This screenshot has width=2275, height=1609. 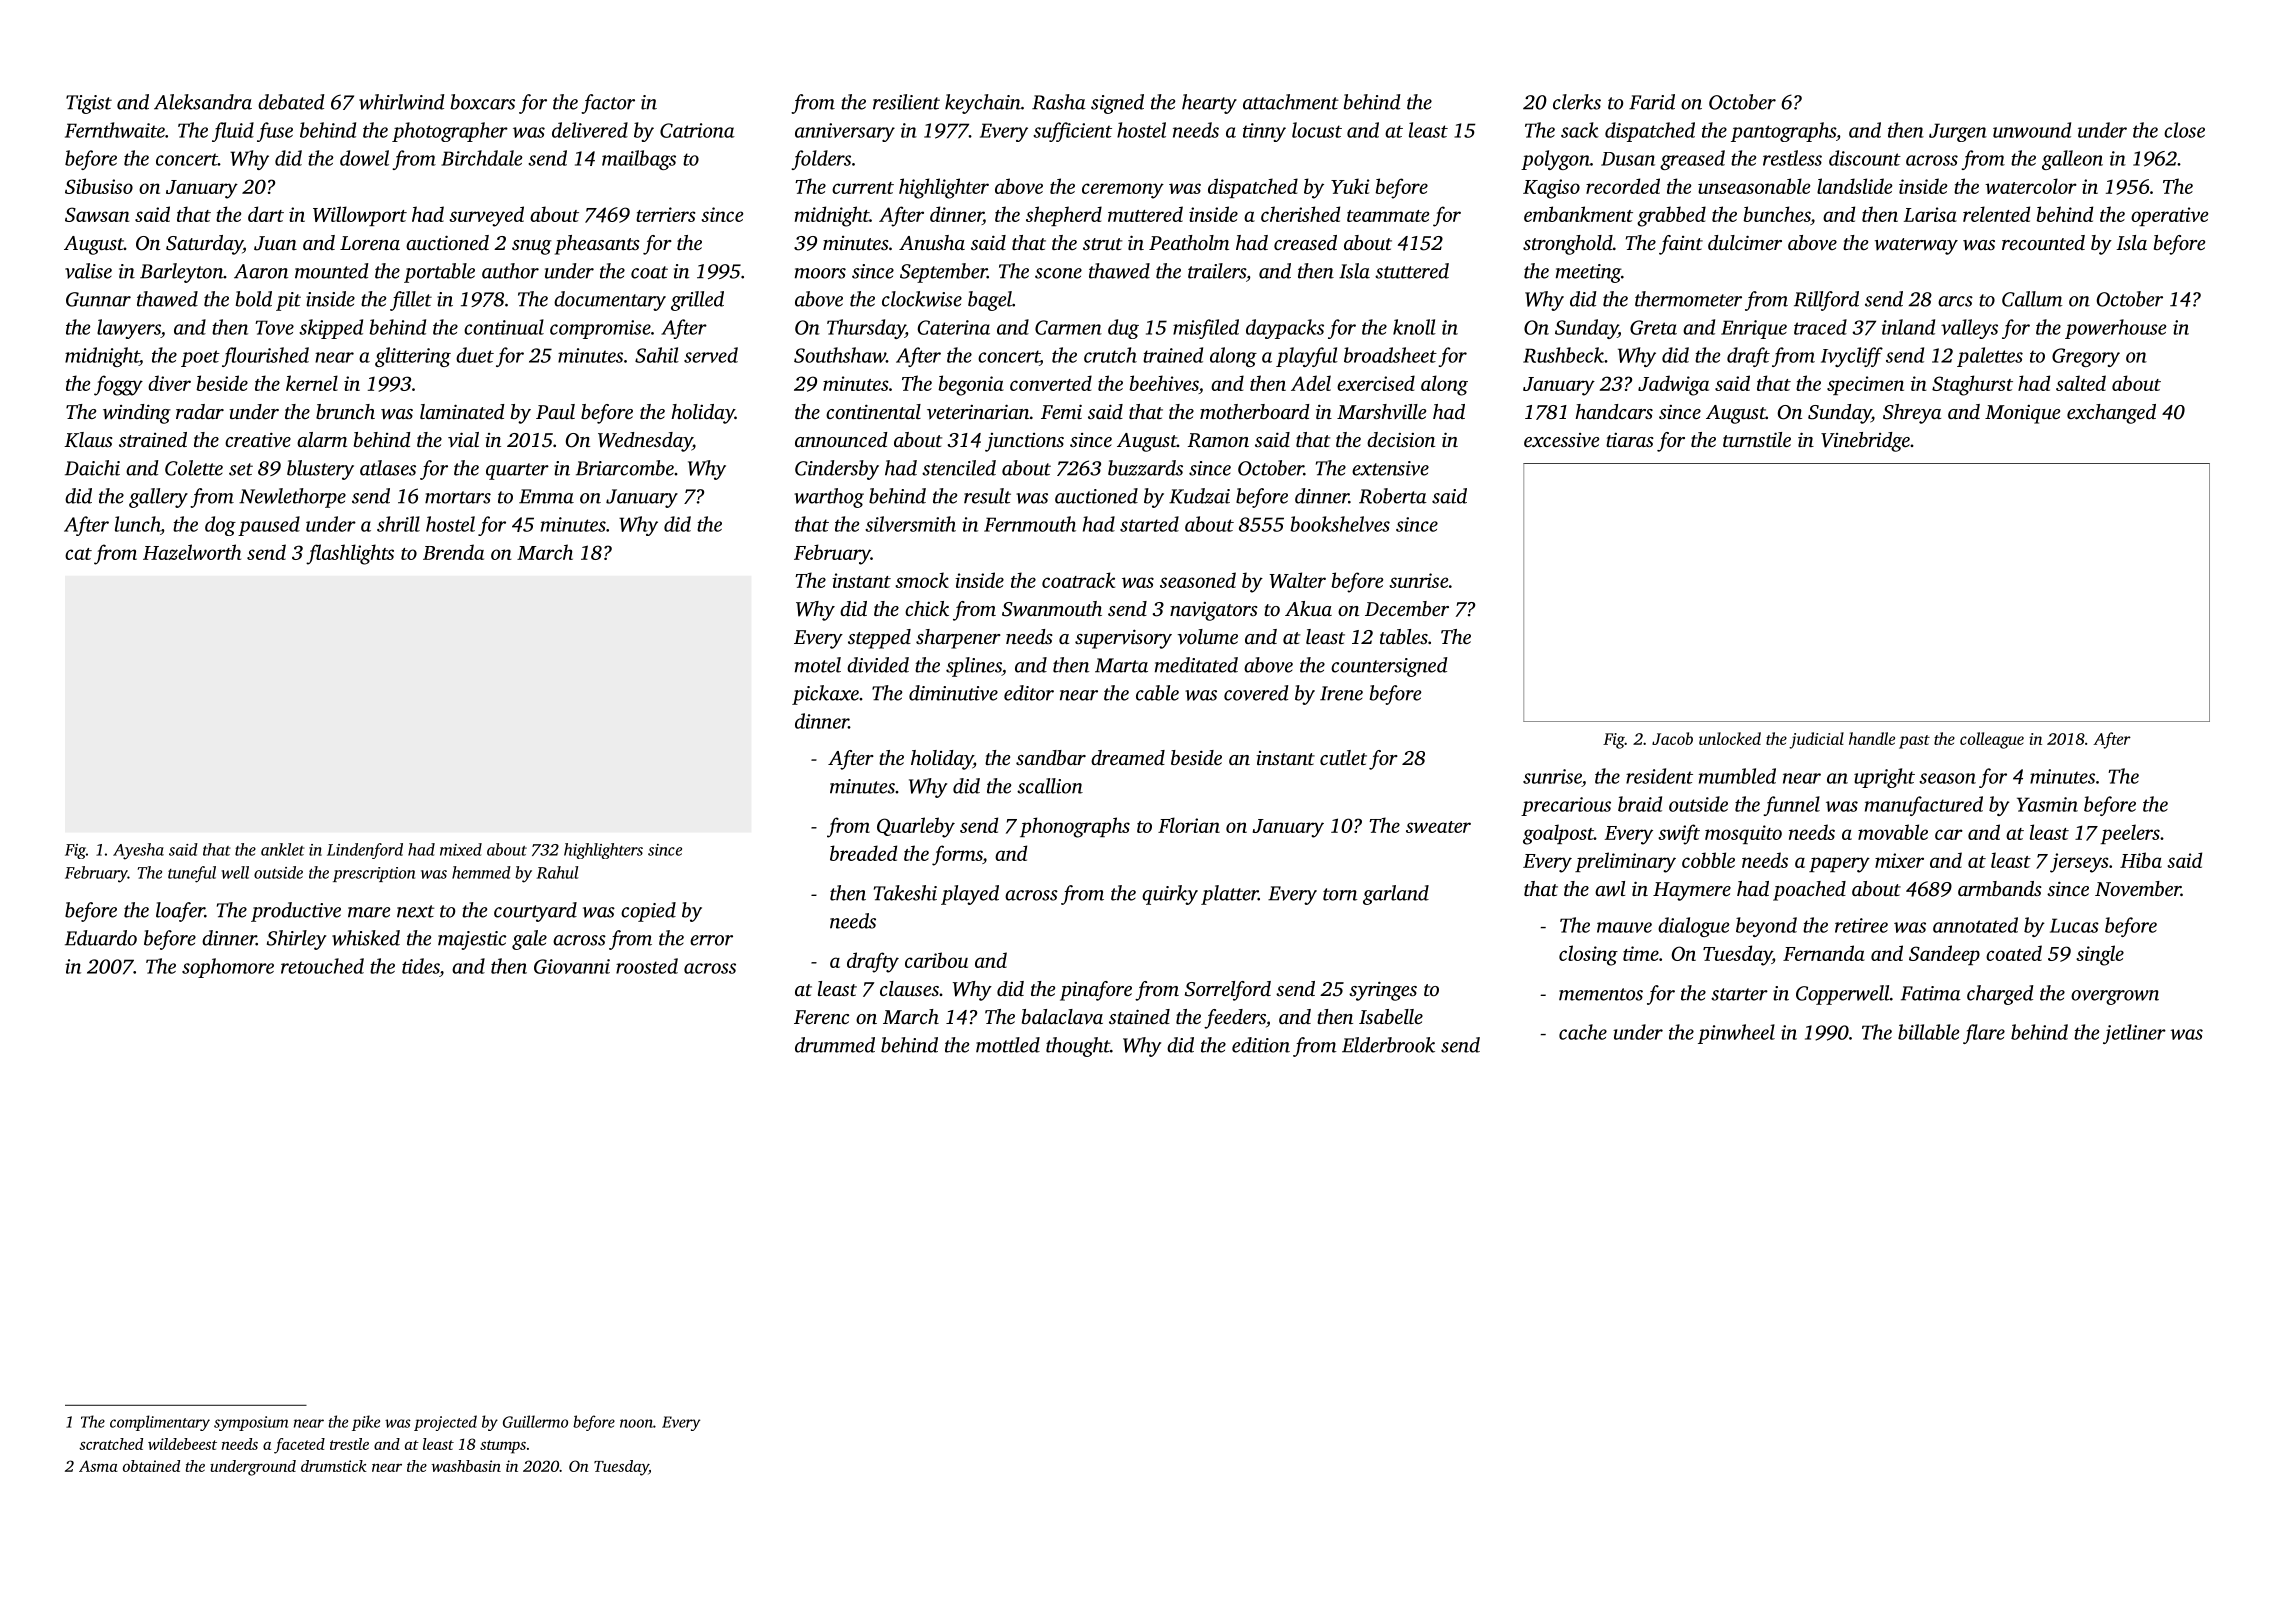 I want to click on compromise, so click(x=600, y=329).
